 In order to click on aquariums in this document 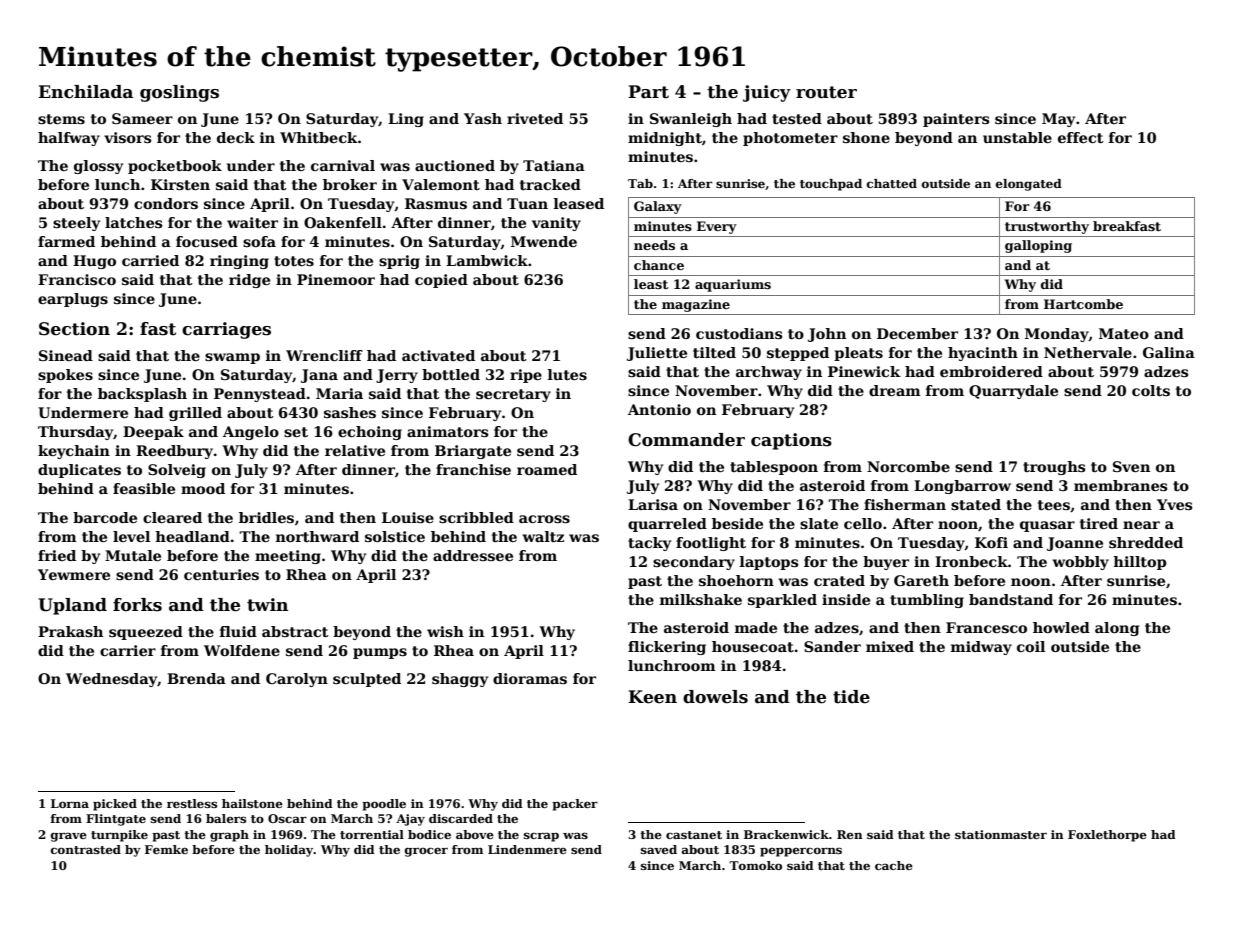, I will do `click(733, 285)`.
